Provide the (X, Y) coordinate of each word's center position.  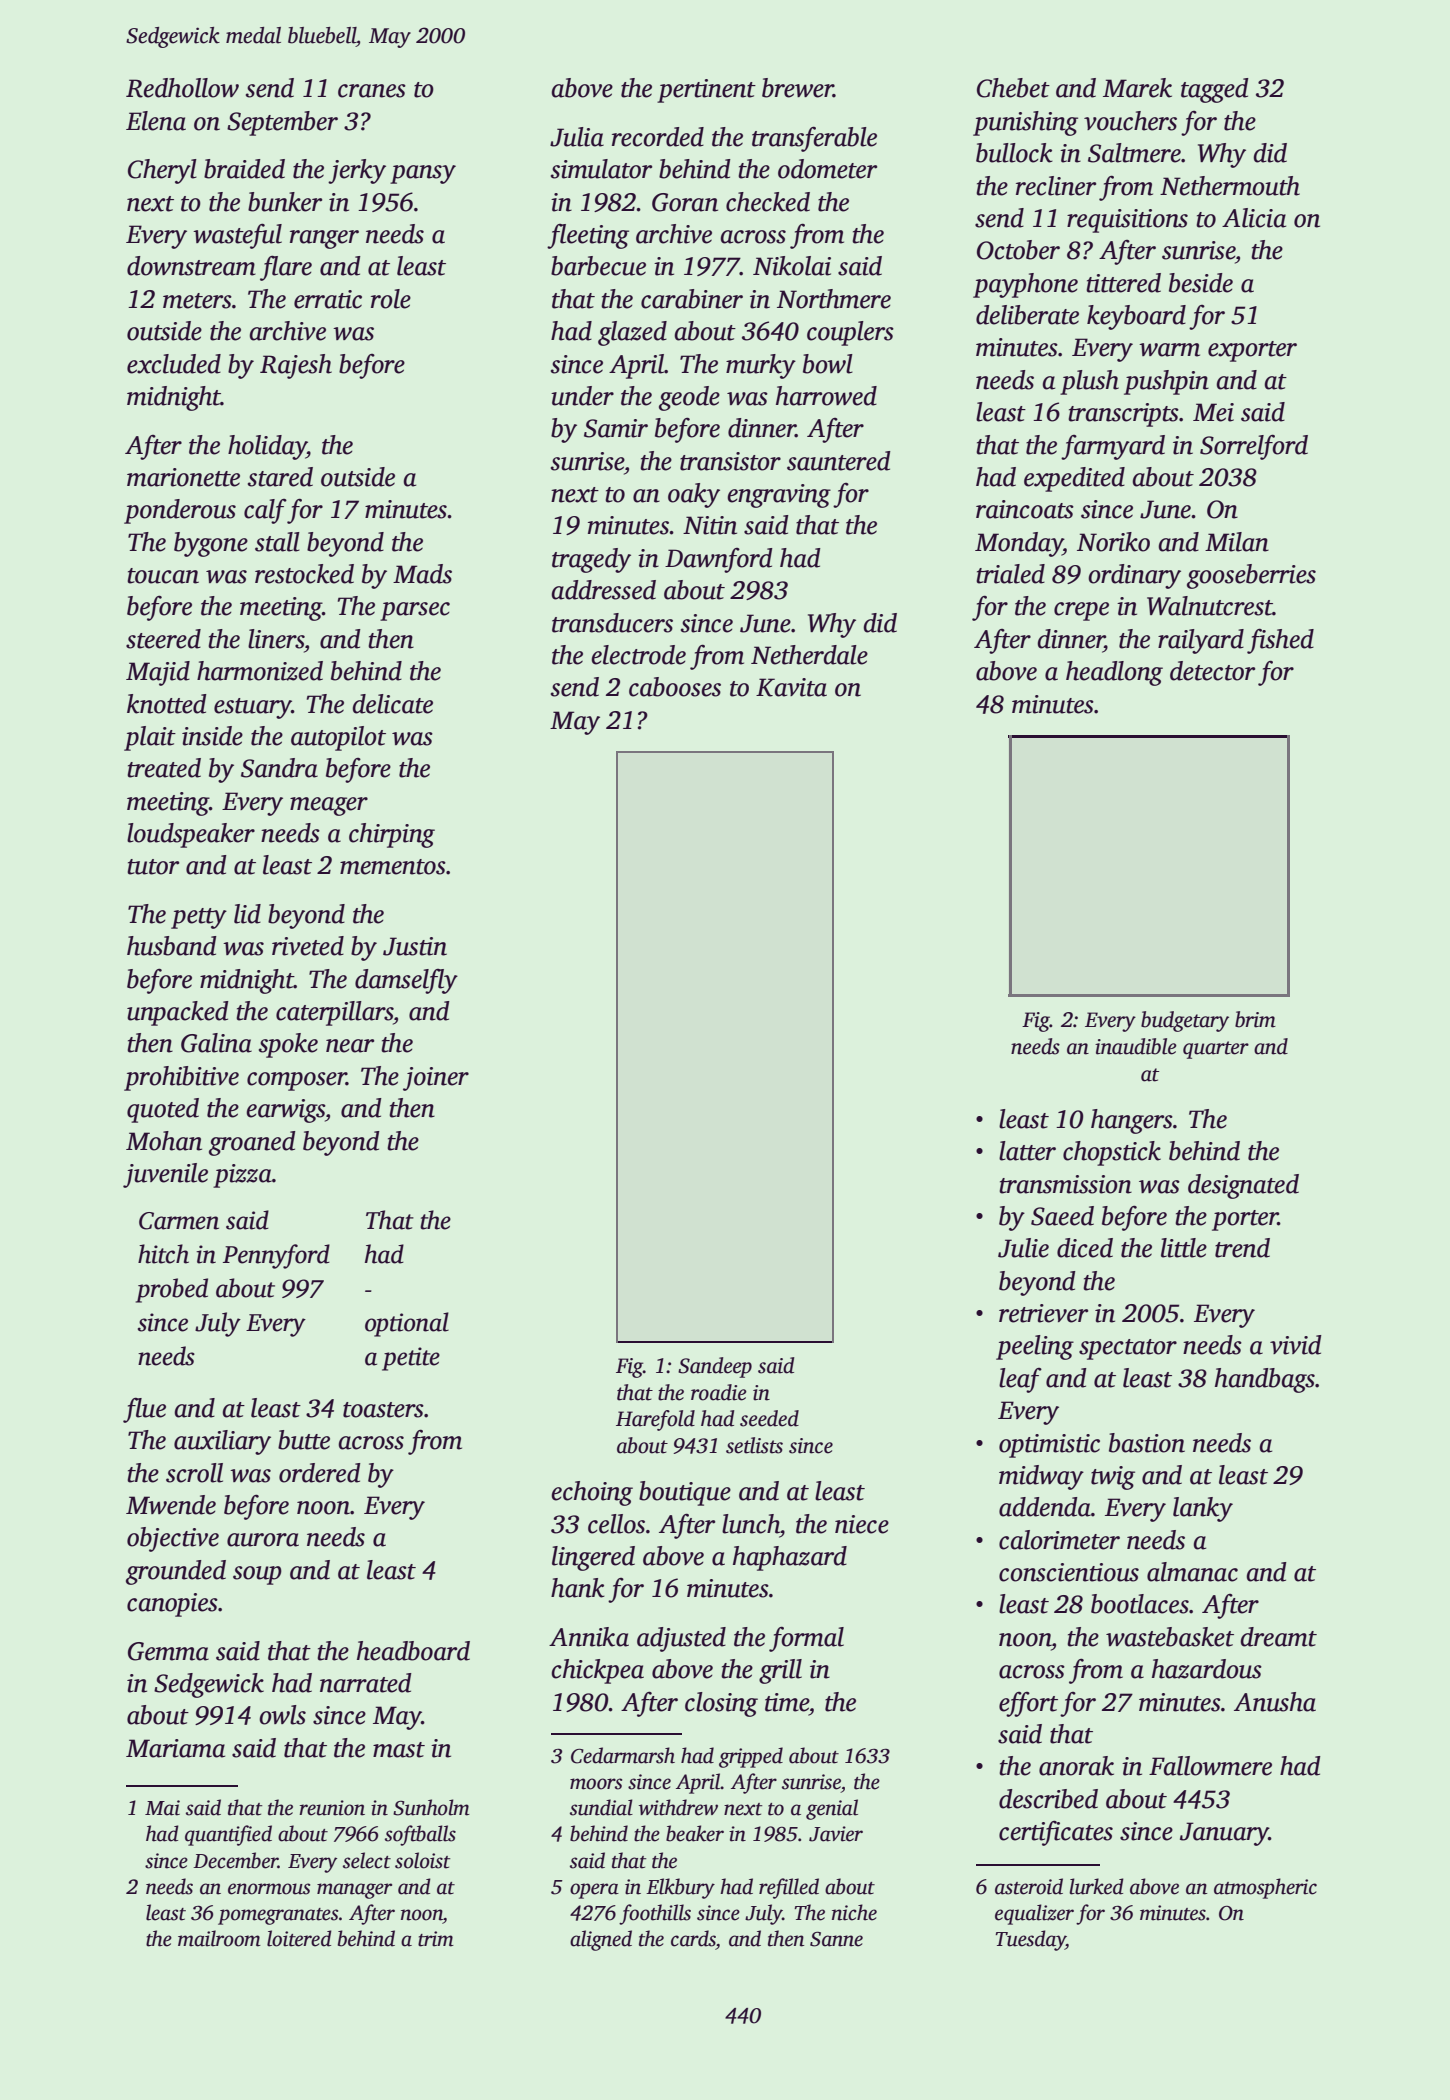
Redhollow (182, 88)
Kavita (791, 687)
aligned (601, 1940)
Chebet (1013, 88)
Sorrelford (1254, 447)
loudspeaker (191, 835)
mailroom (219, 1938)
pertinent (706, 91)
